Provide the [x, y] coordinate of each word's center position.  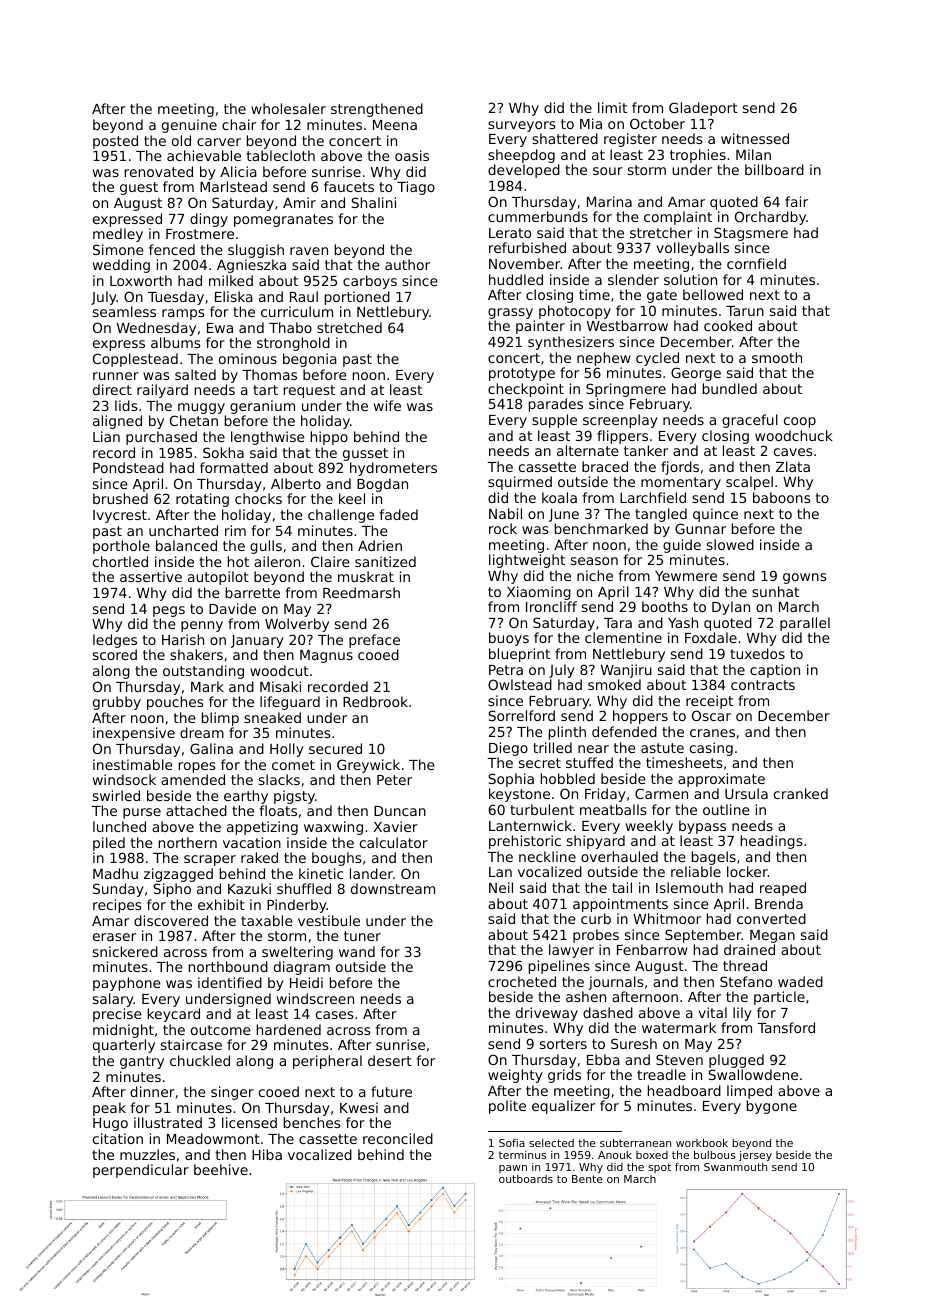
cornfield [756, 263]
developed [524, 171]
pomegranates [283, 220]
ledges [115, 641]
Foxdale [711, 637]
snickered [125, 951]
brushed [120, 498]
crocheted [522, 981]
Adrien [380, 545]
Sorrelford [521, 715]
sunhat [775, 591]
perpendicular [141, 1171]
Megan [772, 936]
